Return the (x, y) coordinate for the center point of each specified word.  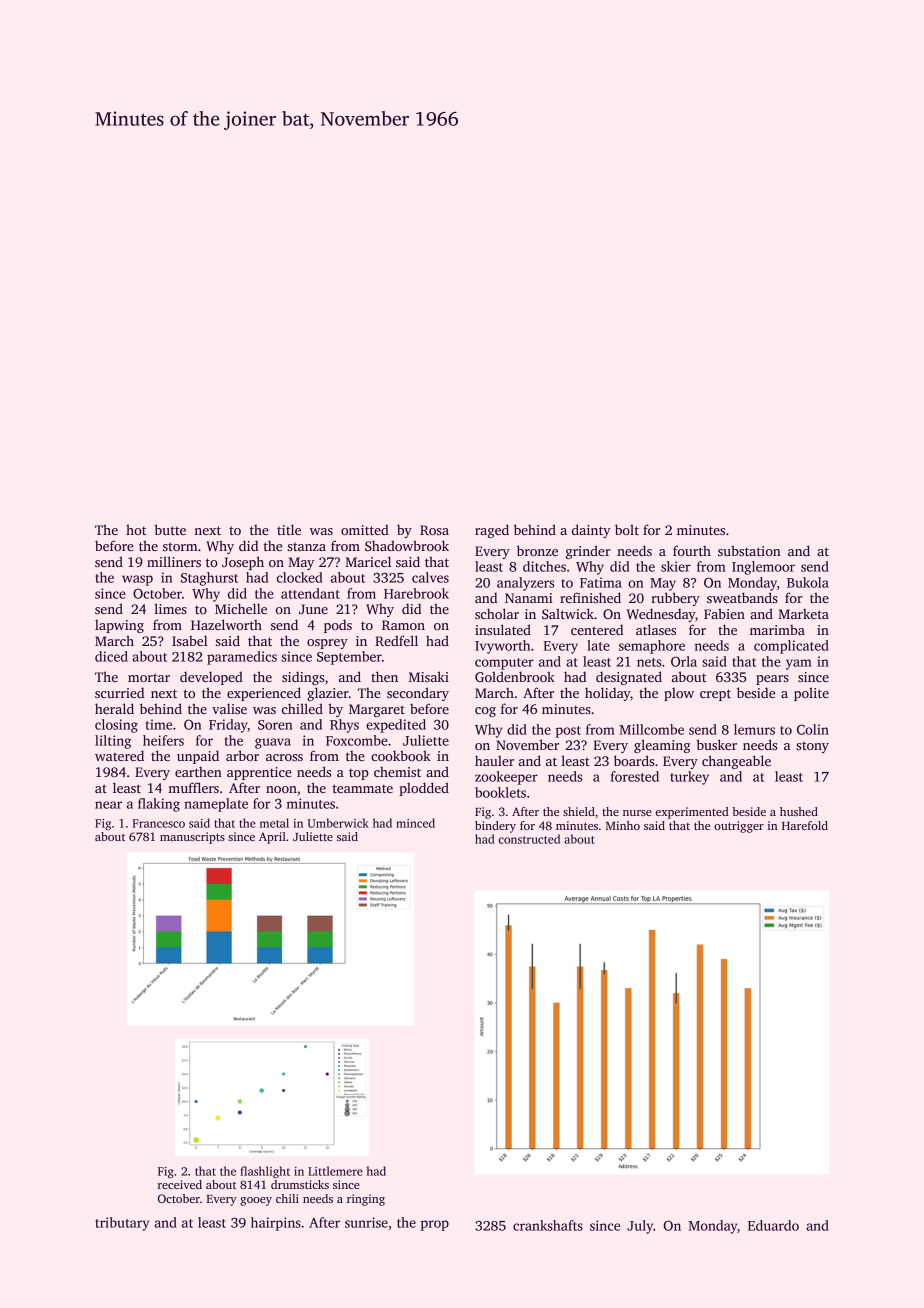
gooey (256, 1201)
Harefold (805, 825)
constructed (529, 839)
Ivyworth (502, 647)
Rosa (434, 530)
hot (136, 529)
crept (715, 695)
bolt (627, 529)
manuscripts (192, 838)
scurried (119, 692)
